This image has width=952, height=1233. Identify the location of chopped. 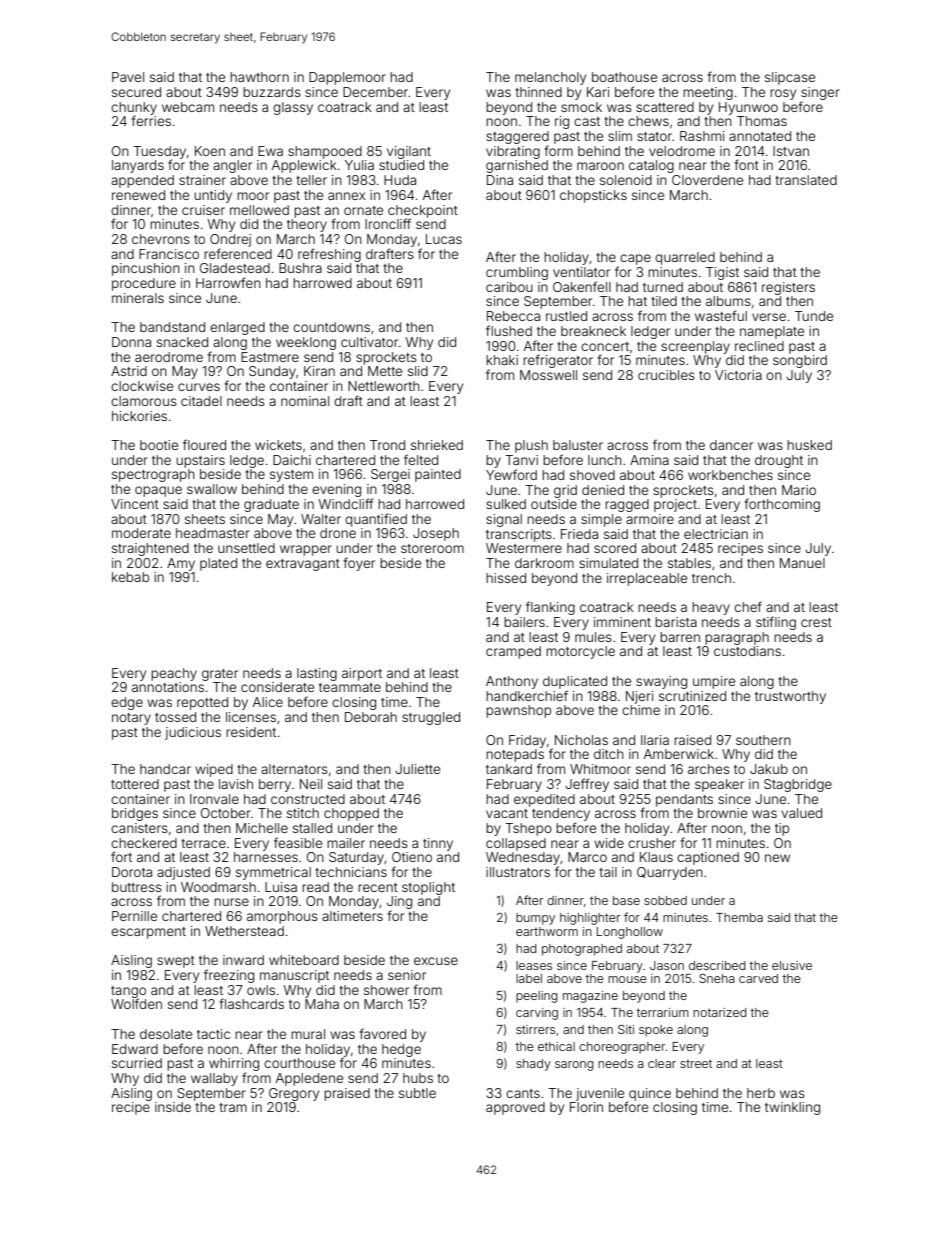
(351, 814).
